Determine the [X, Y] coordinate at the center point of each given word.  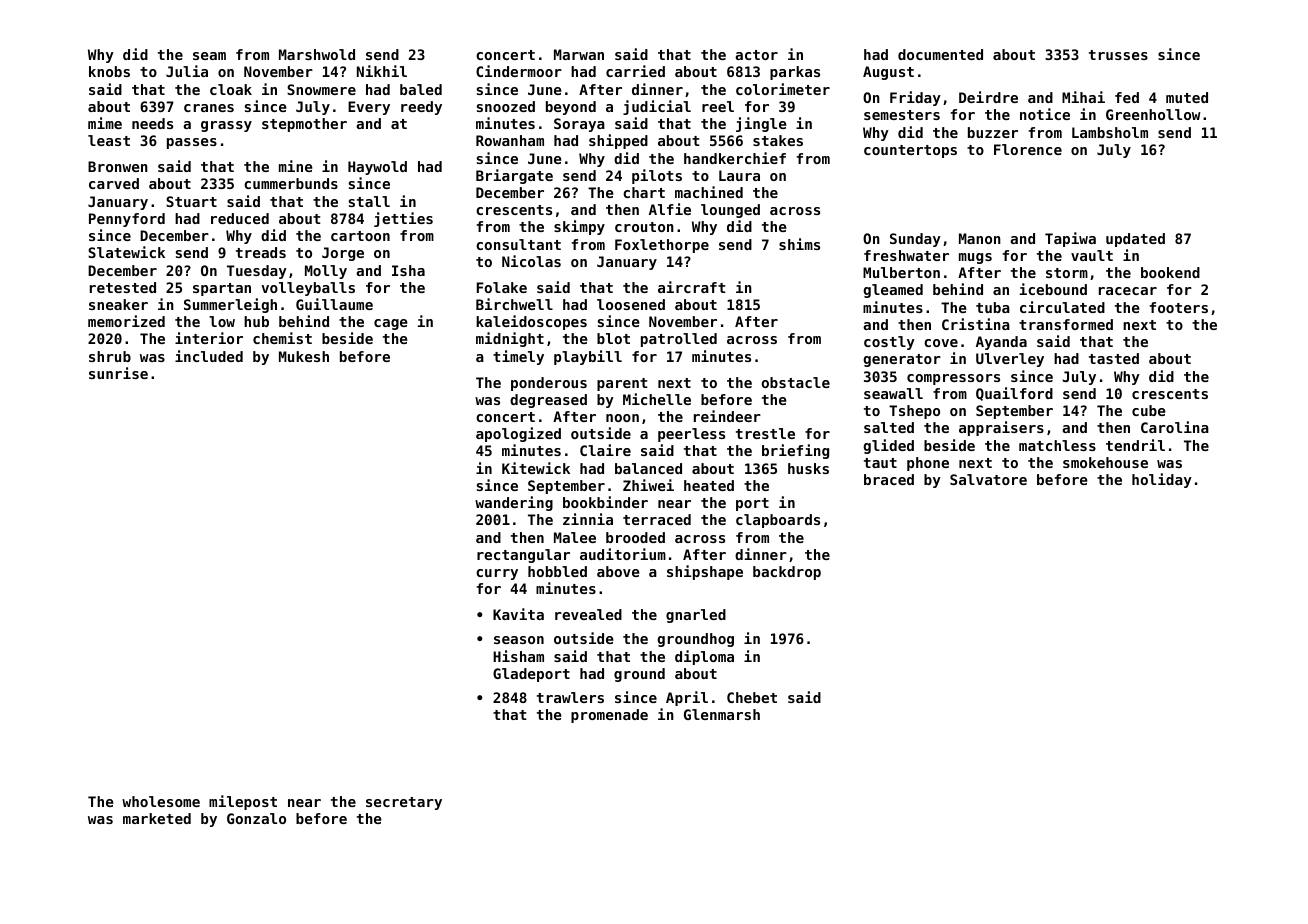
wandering [514, 503]
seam [209, 56]
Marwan [579, 54]
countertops [910, 151]
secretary [404, 803]
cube [1149, 410]
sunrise [118, 373]
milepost [243, 802]
